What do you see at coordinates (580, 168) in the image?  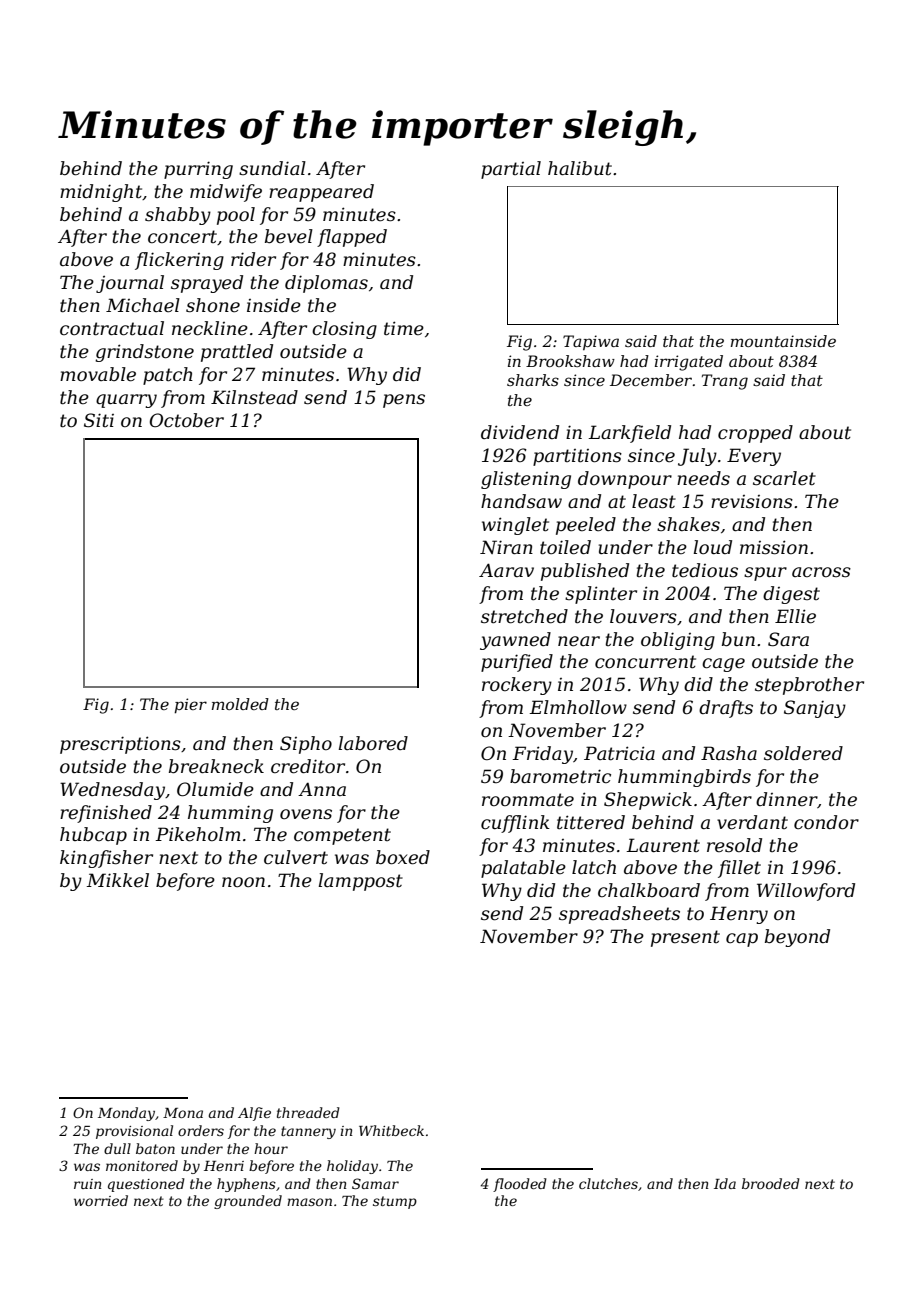 I see `halibut` at bounding box center [580, 168].
